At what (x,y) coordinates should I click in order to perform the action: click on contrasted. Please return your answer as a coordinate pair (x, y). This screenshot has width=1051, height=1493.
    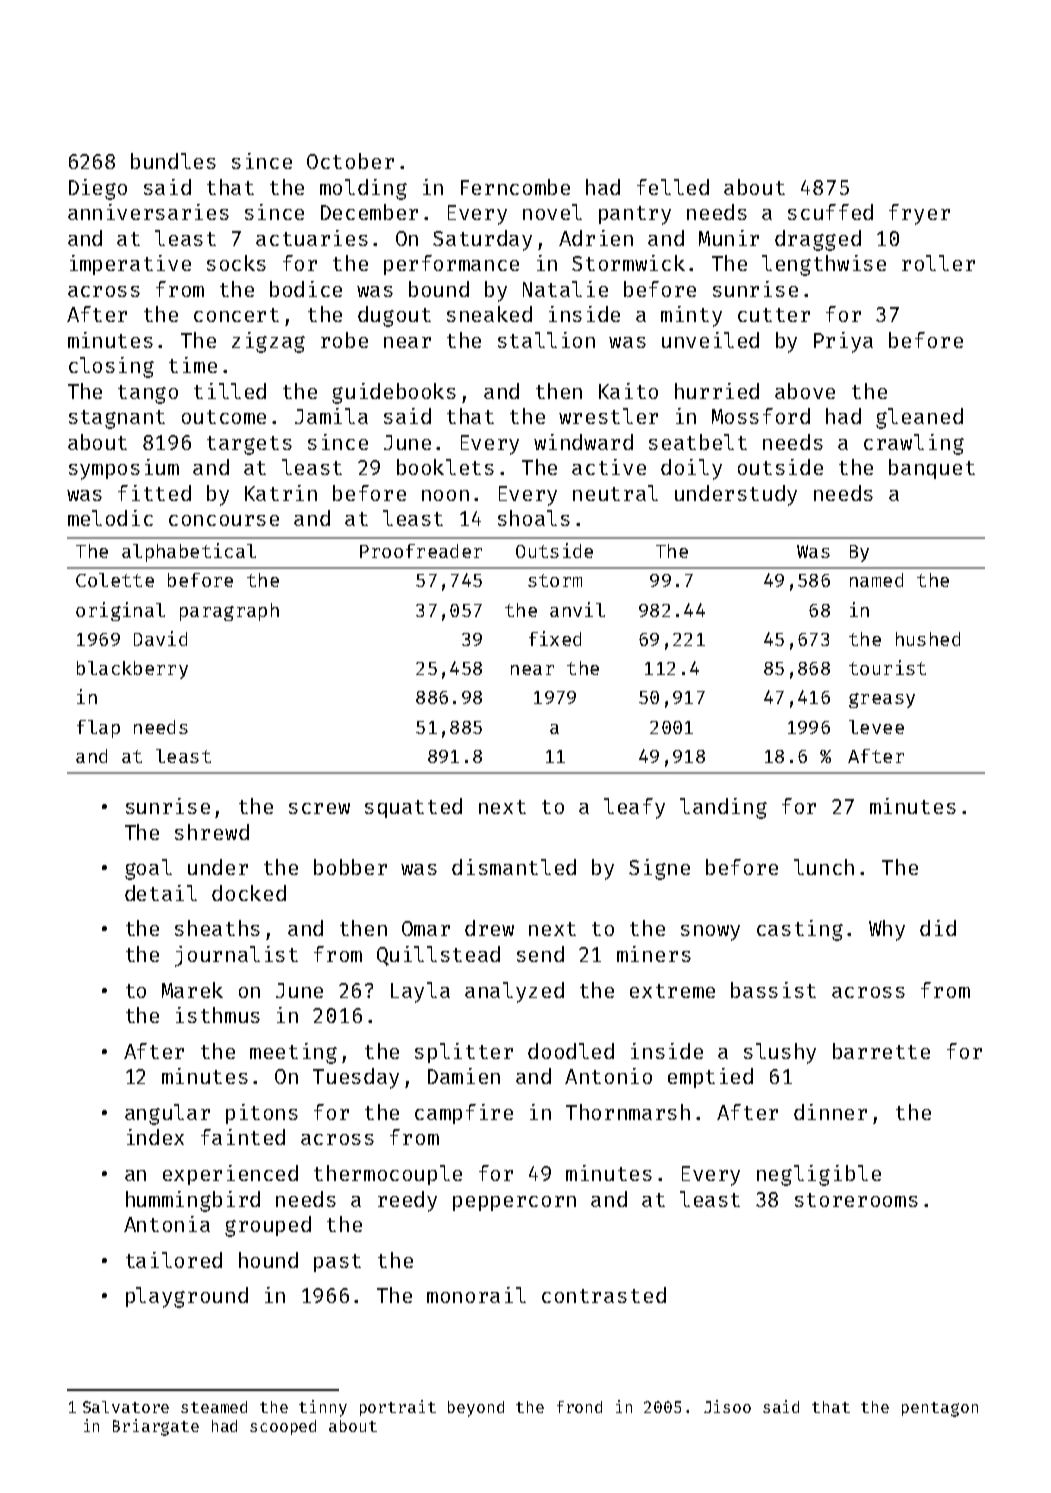
    Looking at the image, I should click on (604, 1295).
